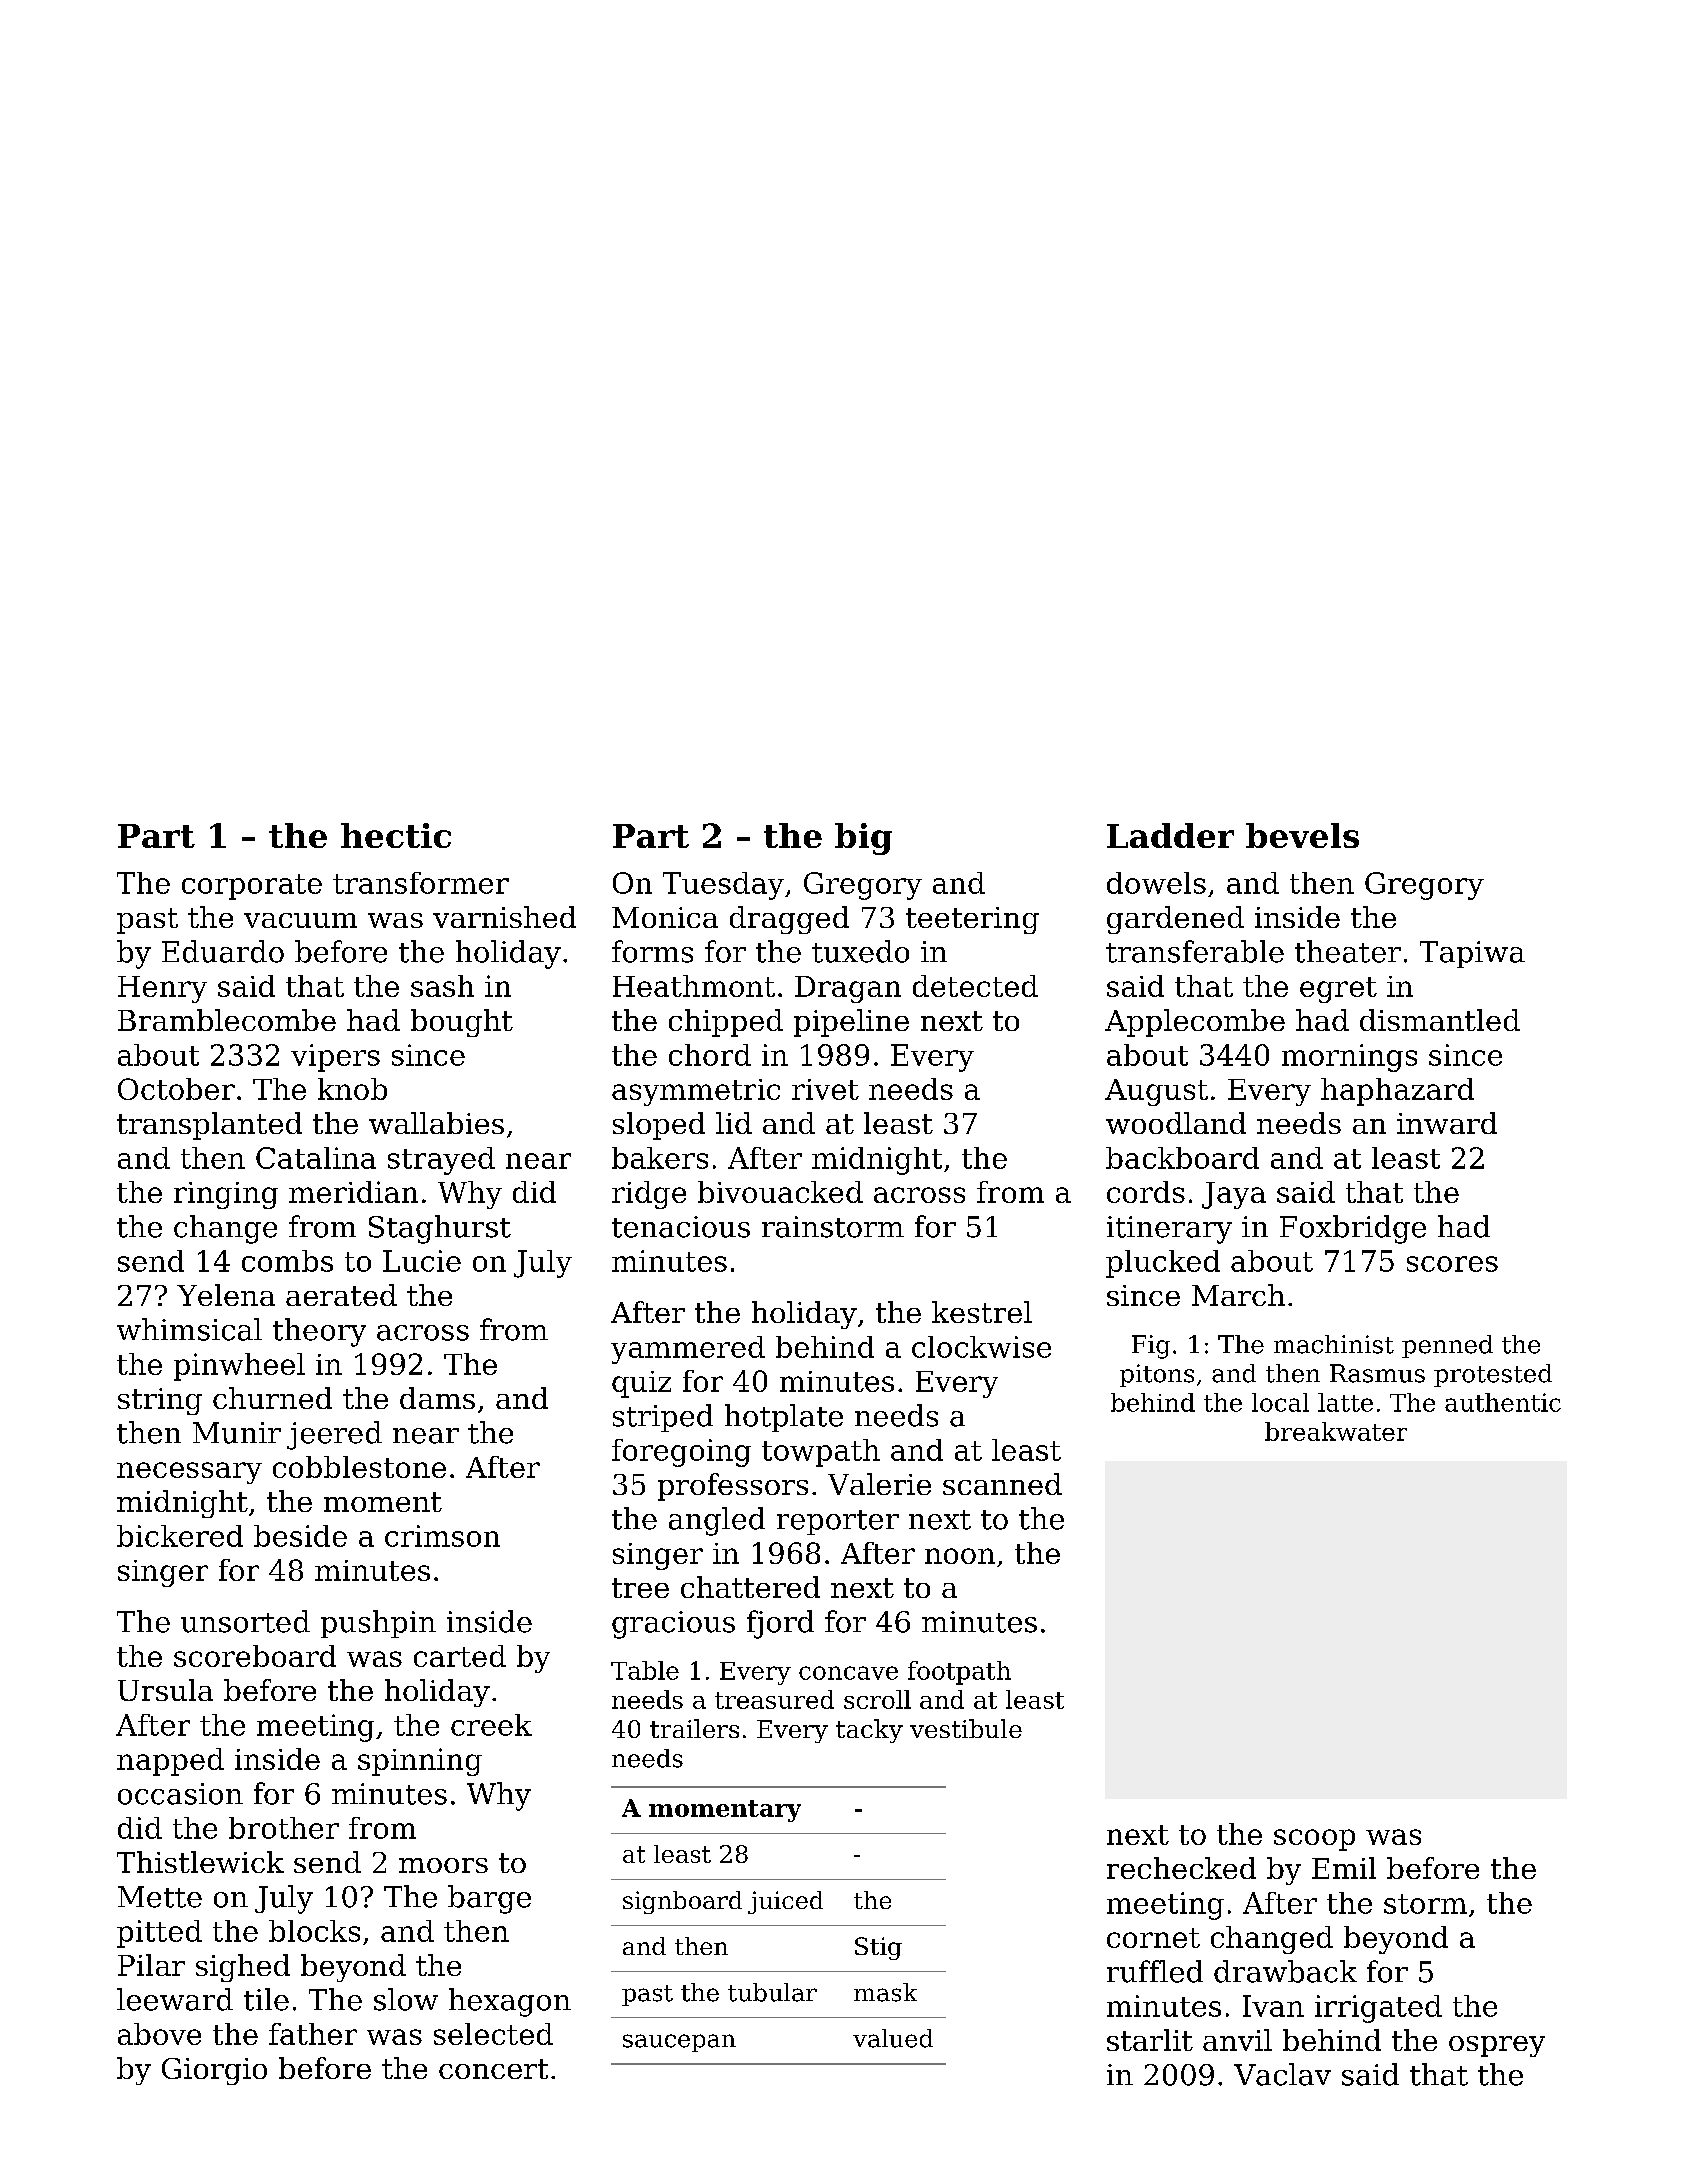 The height and width of the screenshot is (2178, 1683). Describe the element at coordinates (160, 1897) in the screenshot. I see `Mette` at that location.
